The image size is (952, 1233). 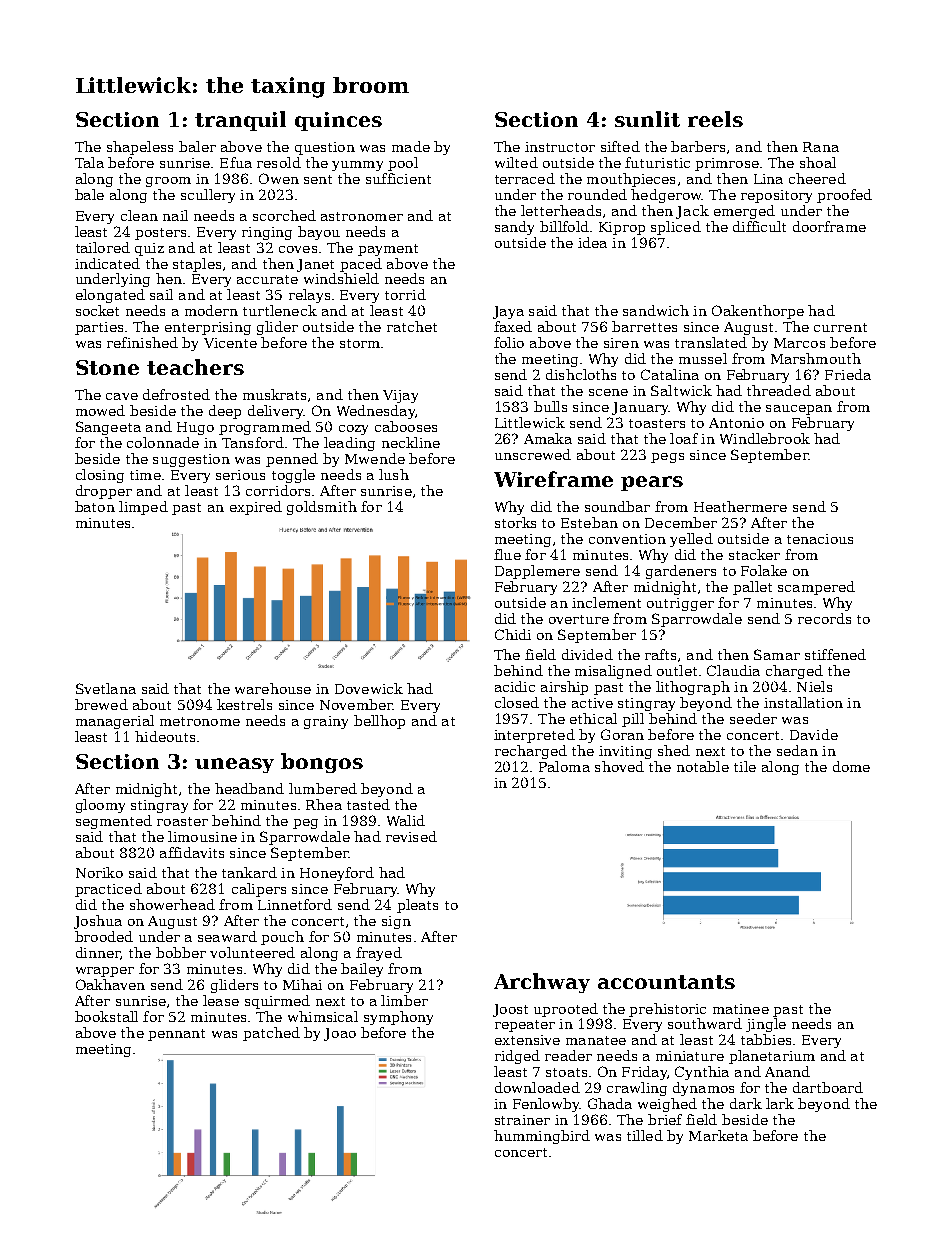 I want to click on kestrels, so click(x=244, y=704).
